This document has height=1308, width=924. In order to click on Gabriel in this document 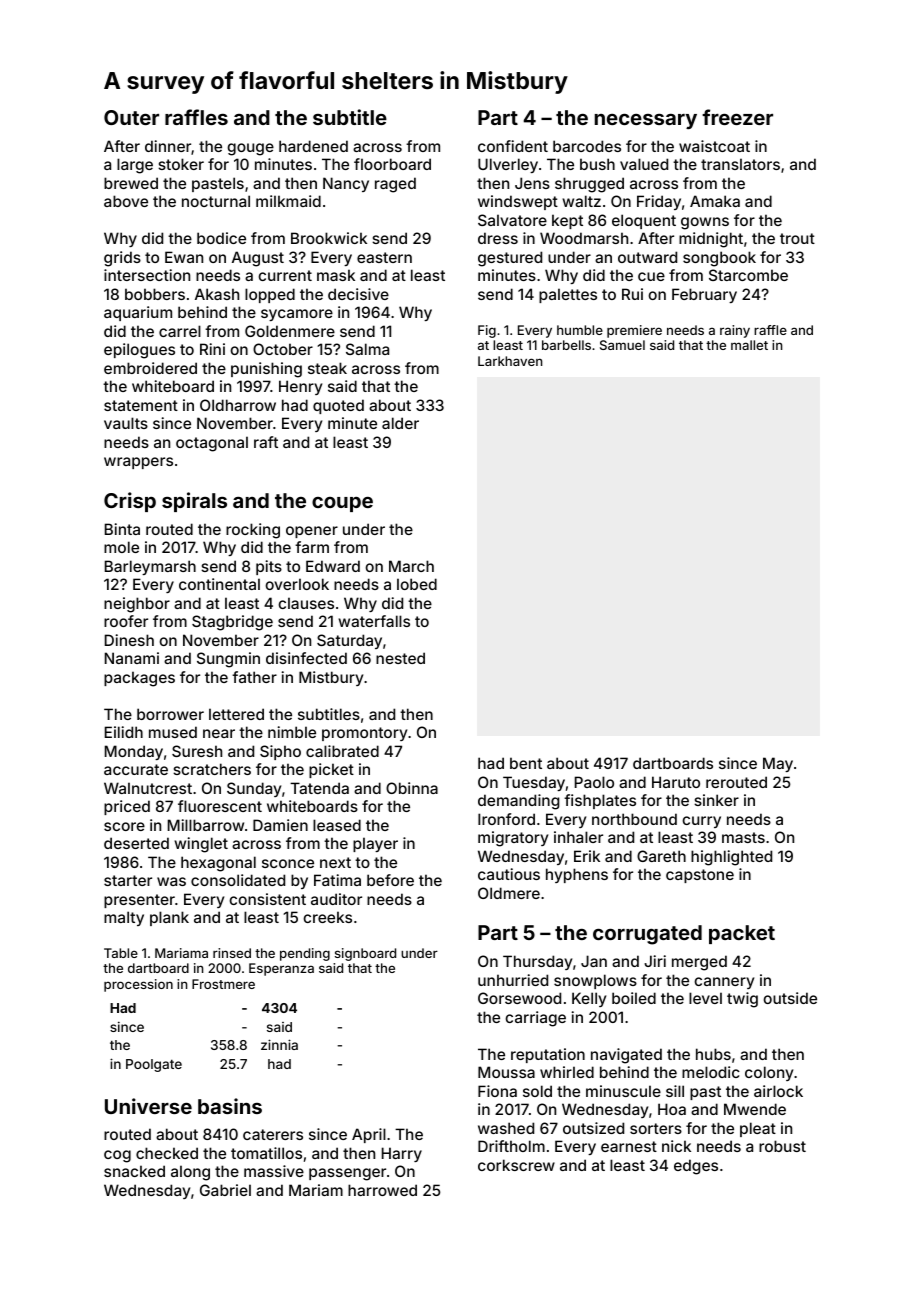, I will do `click(225, 1190)`.
